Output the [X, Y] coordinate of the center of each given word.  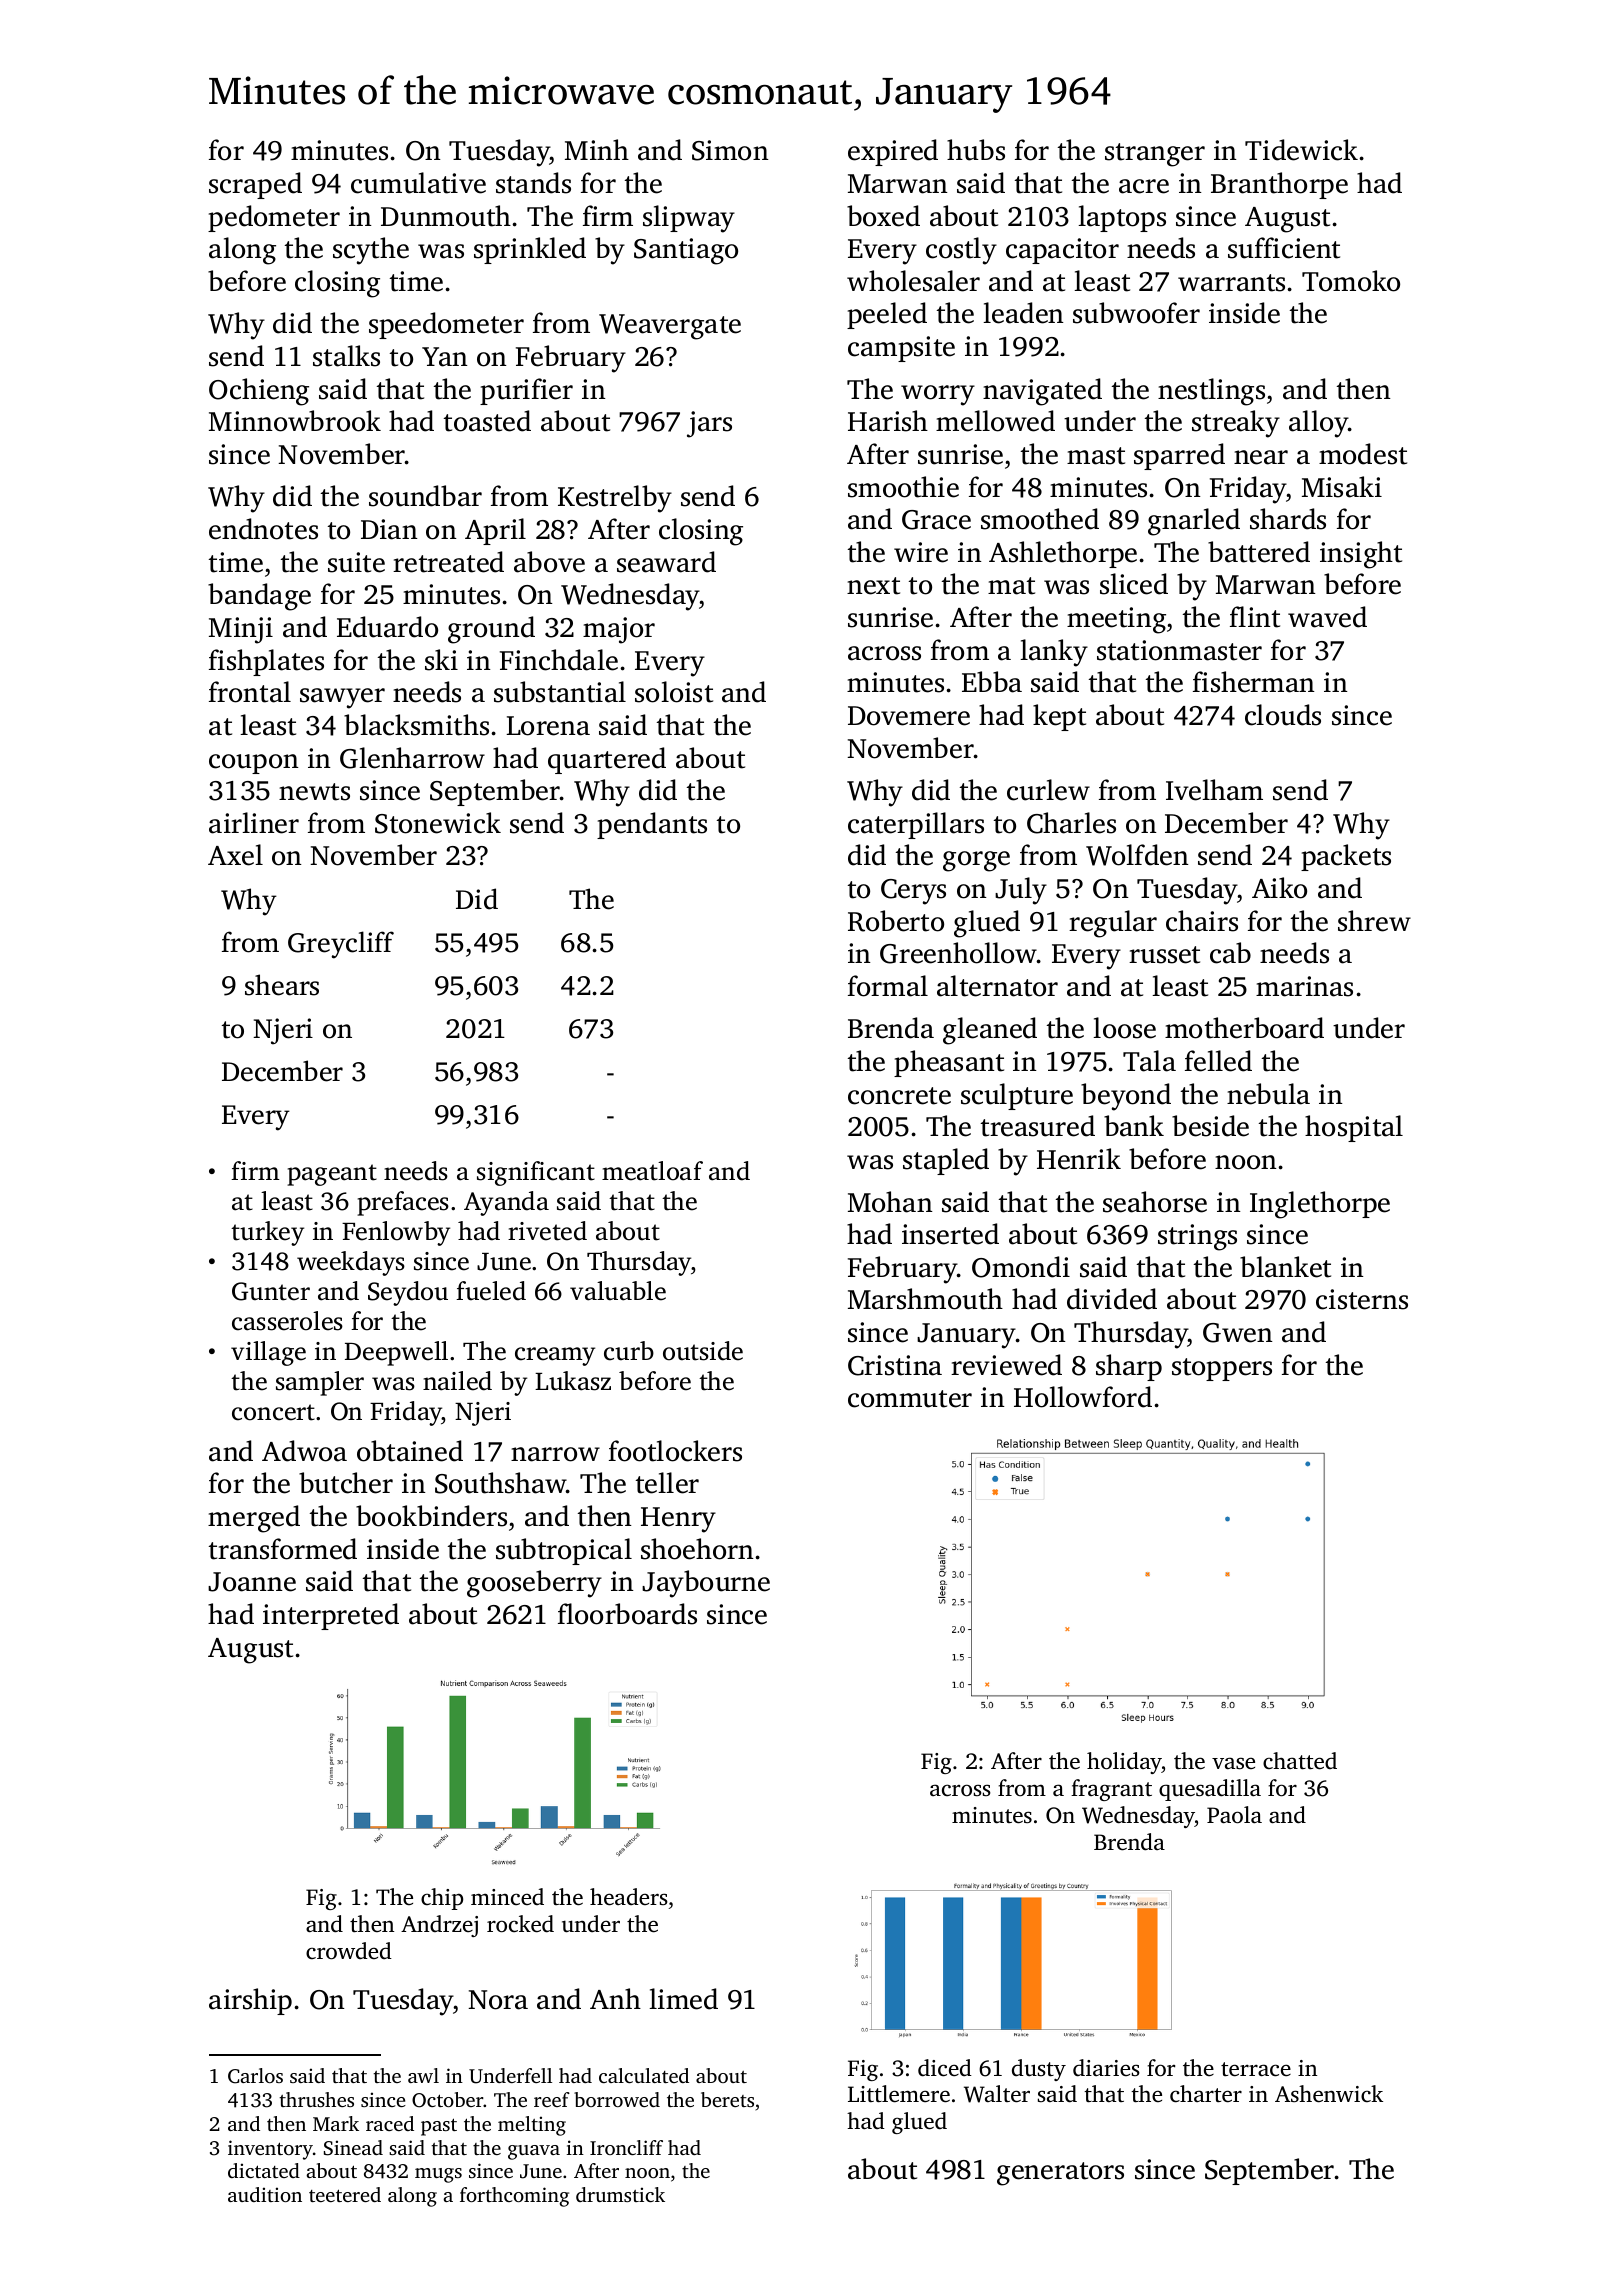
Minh [597, 149]
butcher [346, 1483]
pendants [652, 825]
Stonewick [438, 823]
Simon [730, 150]
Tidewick [1301, 150]
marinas [1304, 986]
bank [1134, 1126]
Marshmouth [925, 1299]
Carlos [255, 2076]
